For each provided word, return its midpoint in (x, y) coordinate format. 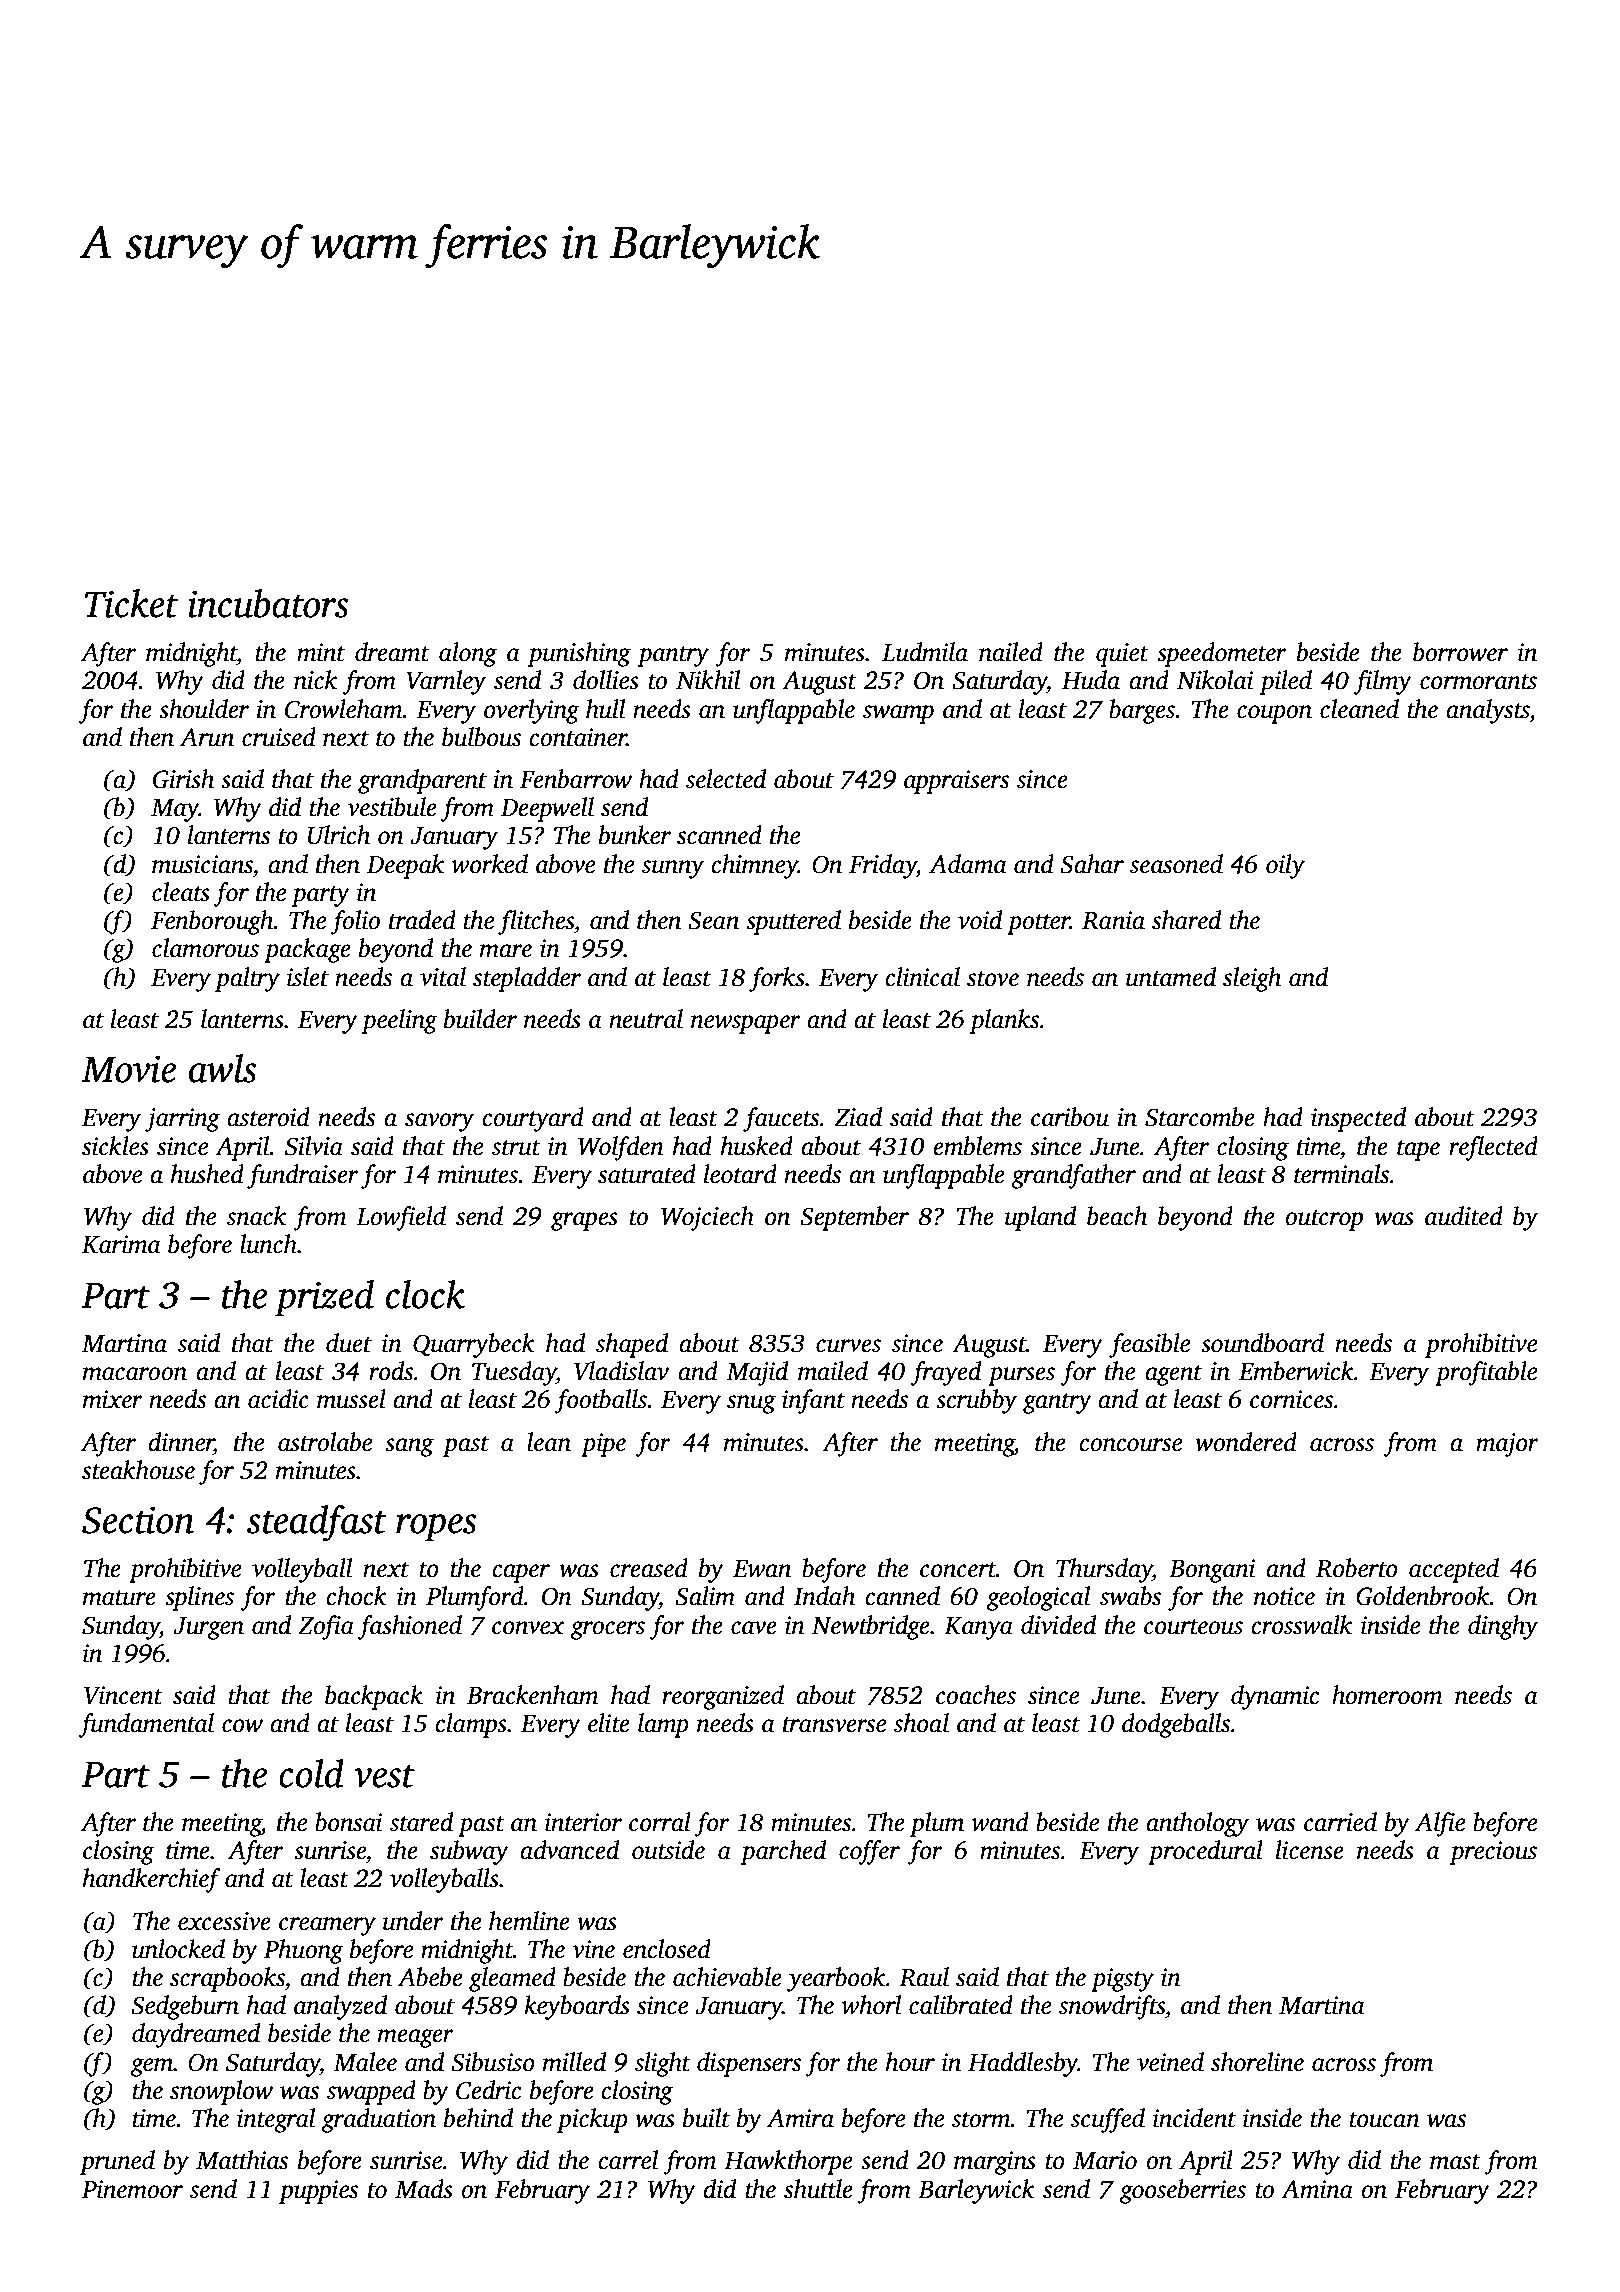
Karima (121, 1244)
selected (726, 779)
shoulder (204, 709)
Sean (713, 920)
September (854, 1218)
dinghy (1503, 1627)
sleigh (1252, 979)
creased (649, 1568)
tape (1418, 1150)
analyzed (340, 2007)
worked (489, 864)
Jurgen (208, 1628)
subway (469, 1852)
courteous (1193, 1627)
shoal (921, 1723)
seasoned (1176, 864)
